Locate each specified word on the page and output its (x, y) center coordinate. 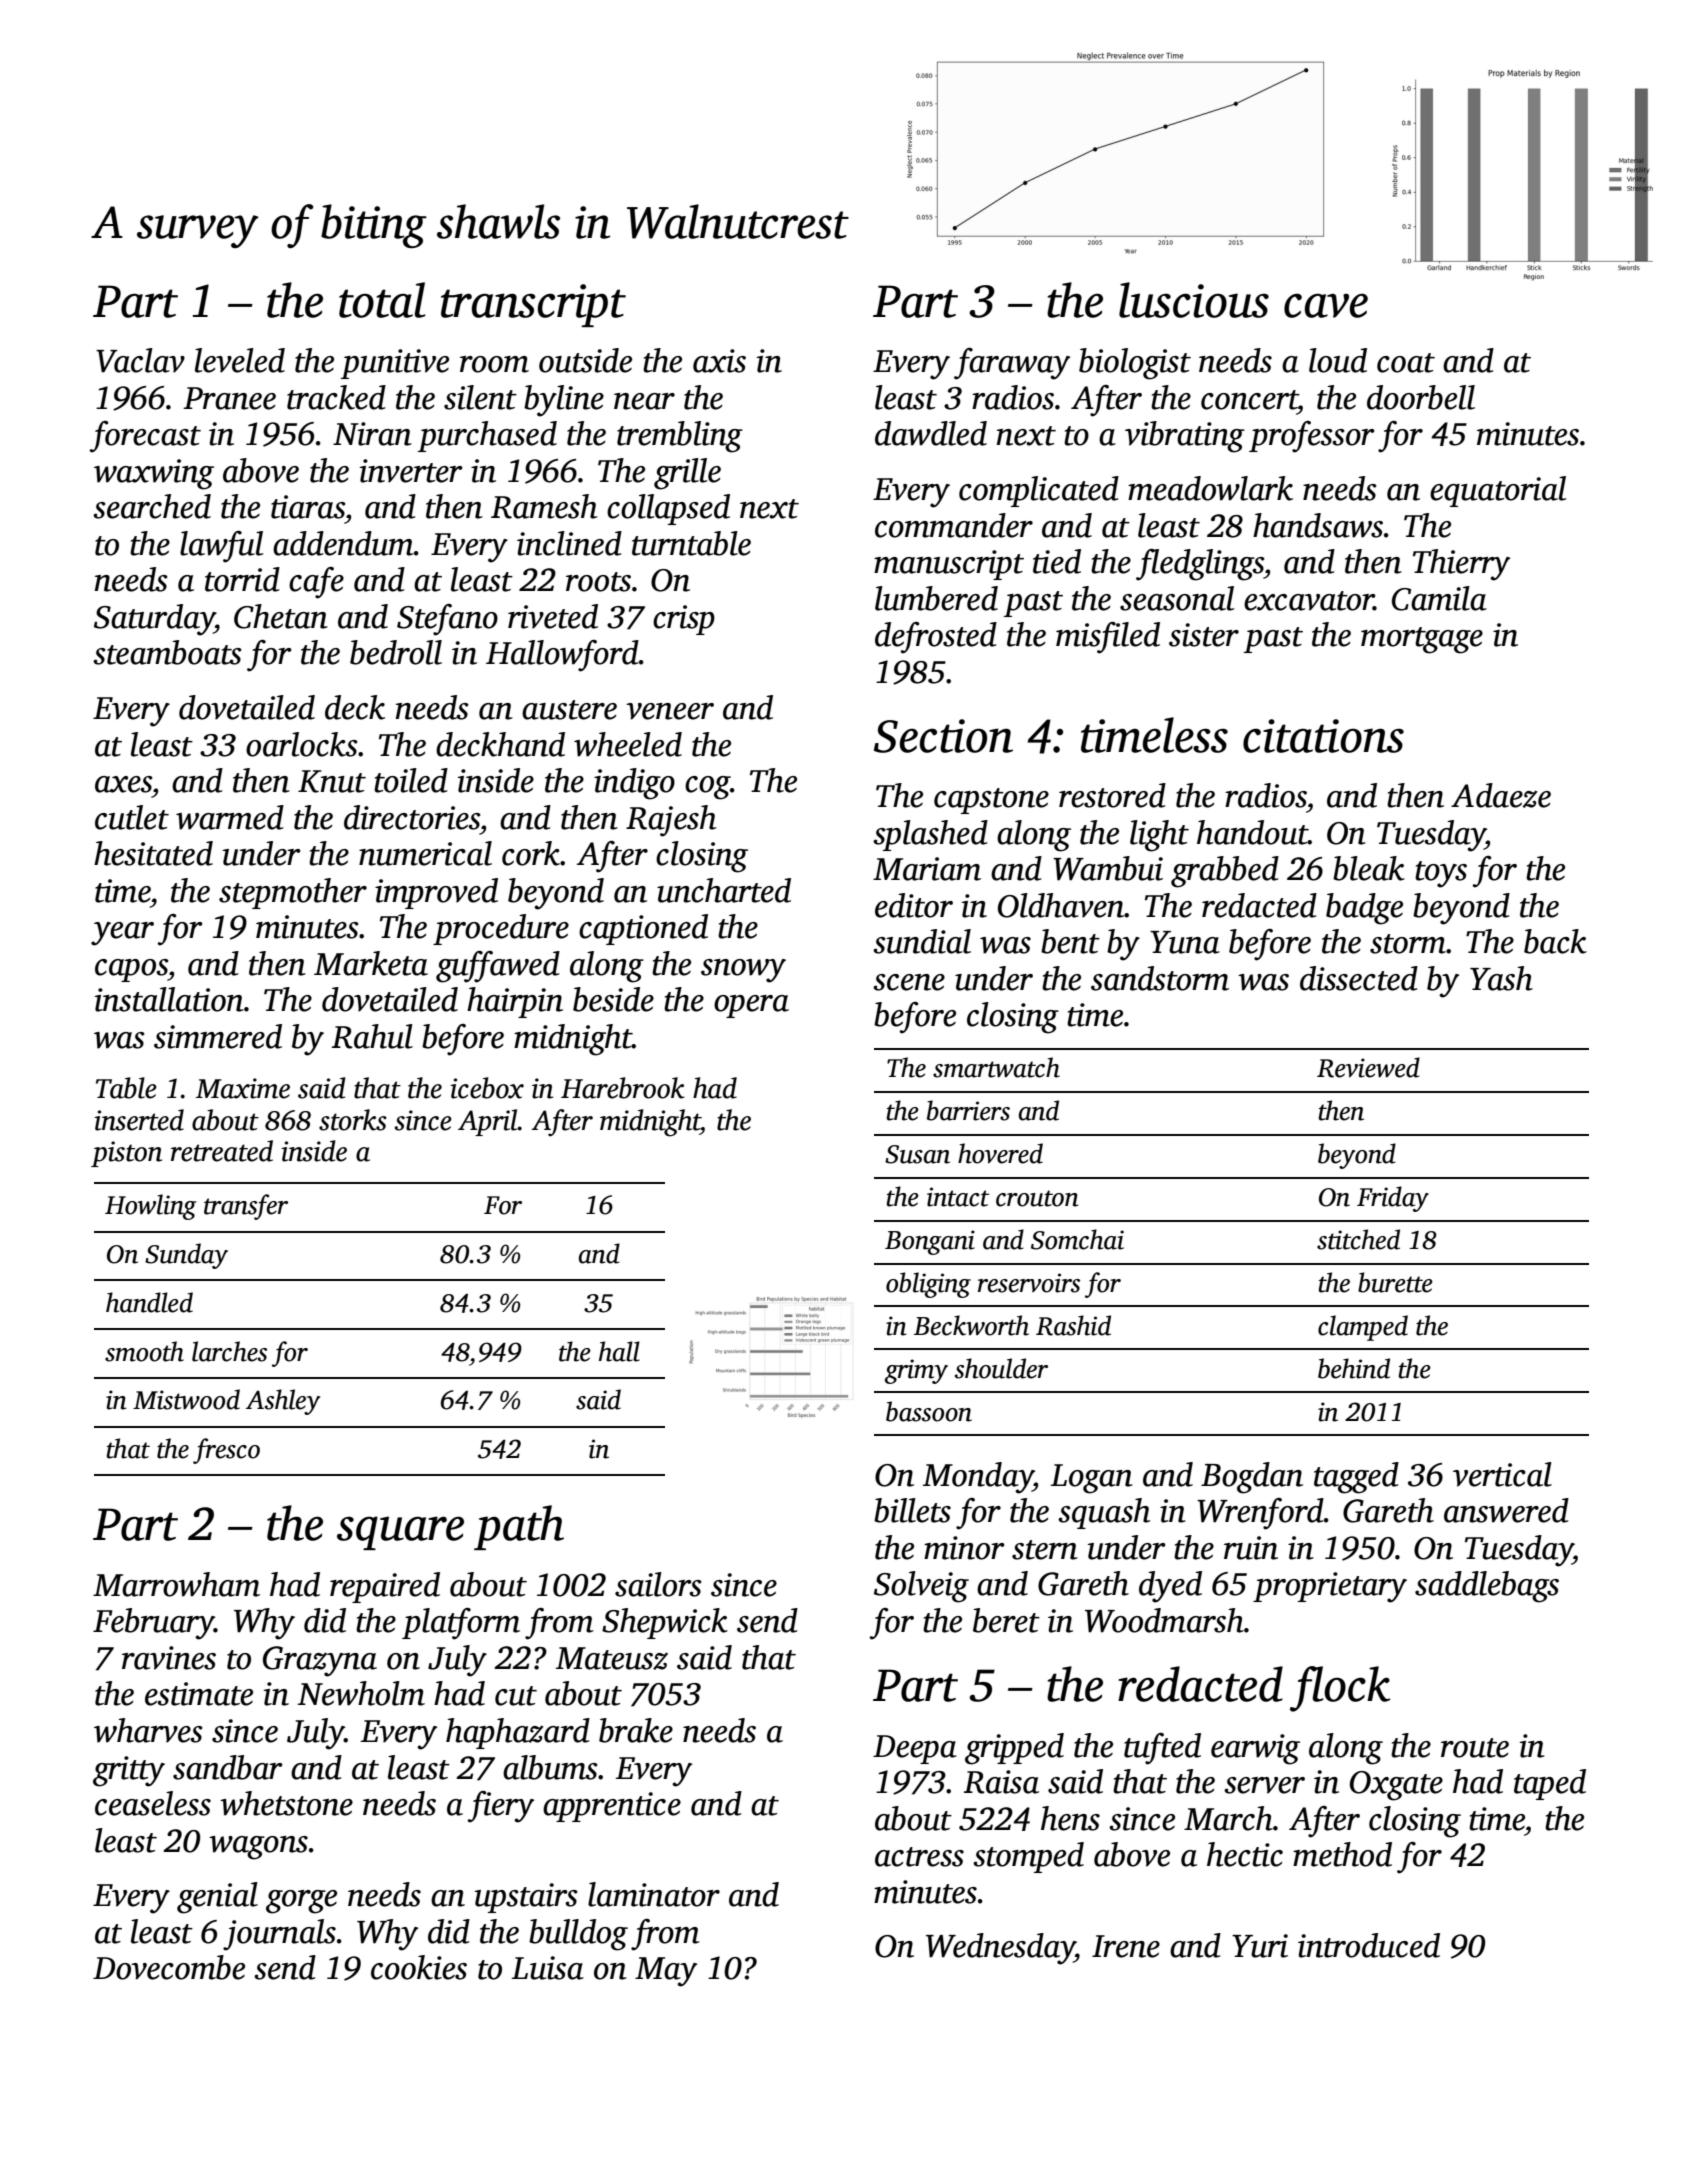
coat (1406, 363)
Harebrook (623, 1088)
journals (279, 1935)
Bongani (930, 1242)
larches (229, 1351)
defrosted (936, 638)
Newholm (361, 1693)
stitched (1358, 1239)
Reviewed (1368, 1067)
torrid (242, 579)
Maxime (243, 1088)
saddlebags (1487, 1587)
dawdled (931, 433)
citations (1323, 736)
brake (636, 1730)
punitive (395, 364)
